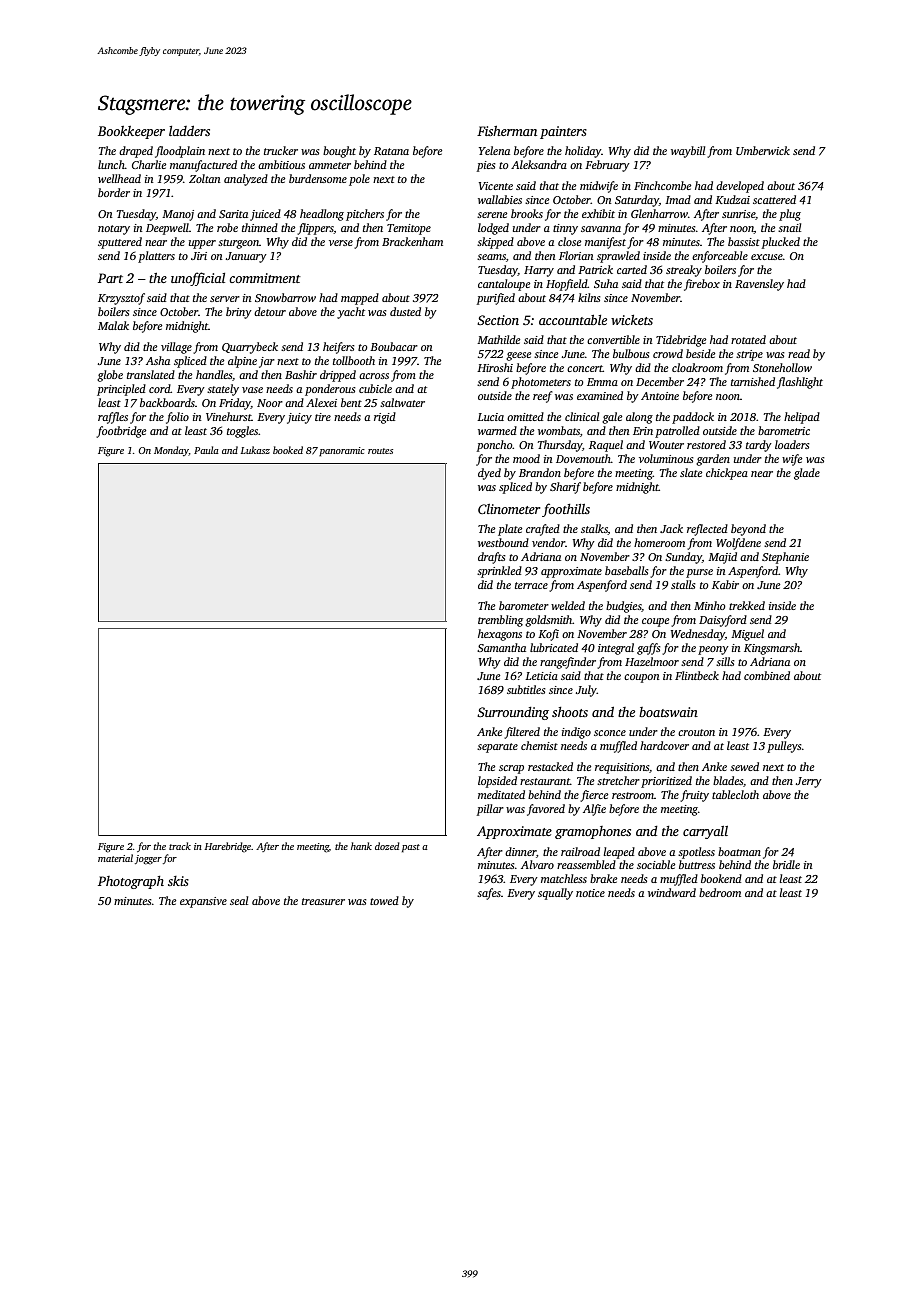  Describe the element at coordinates (563, 132) in the page. I see `painters` at that location.
